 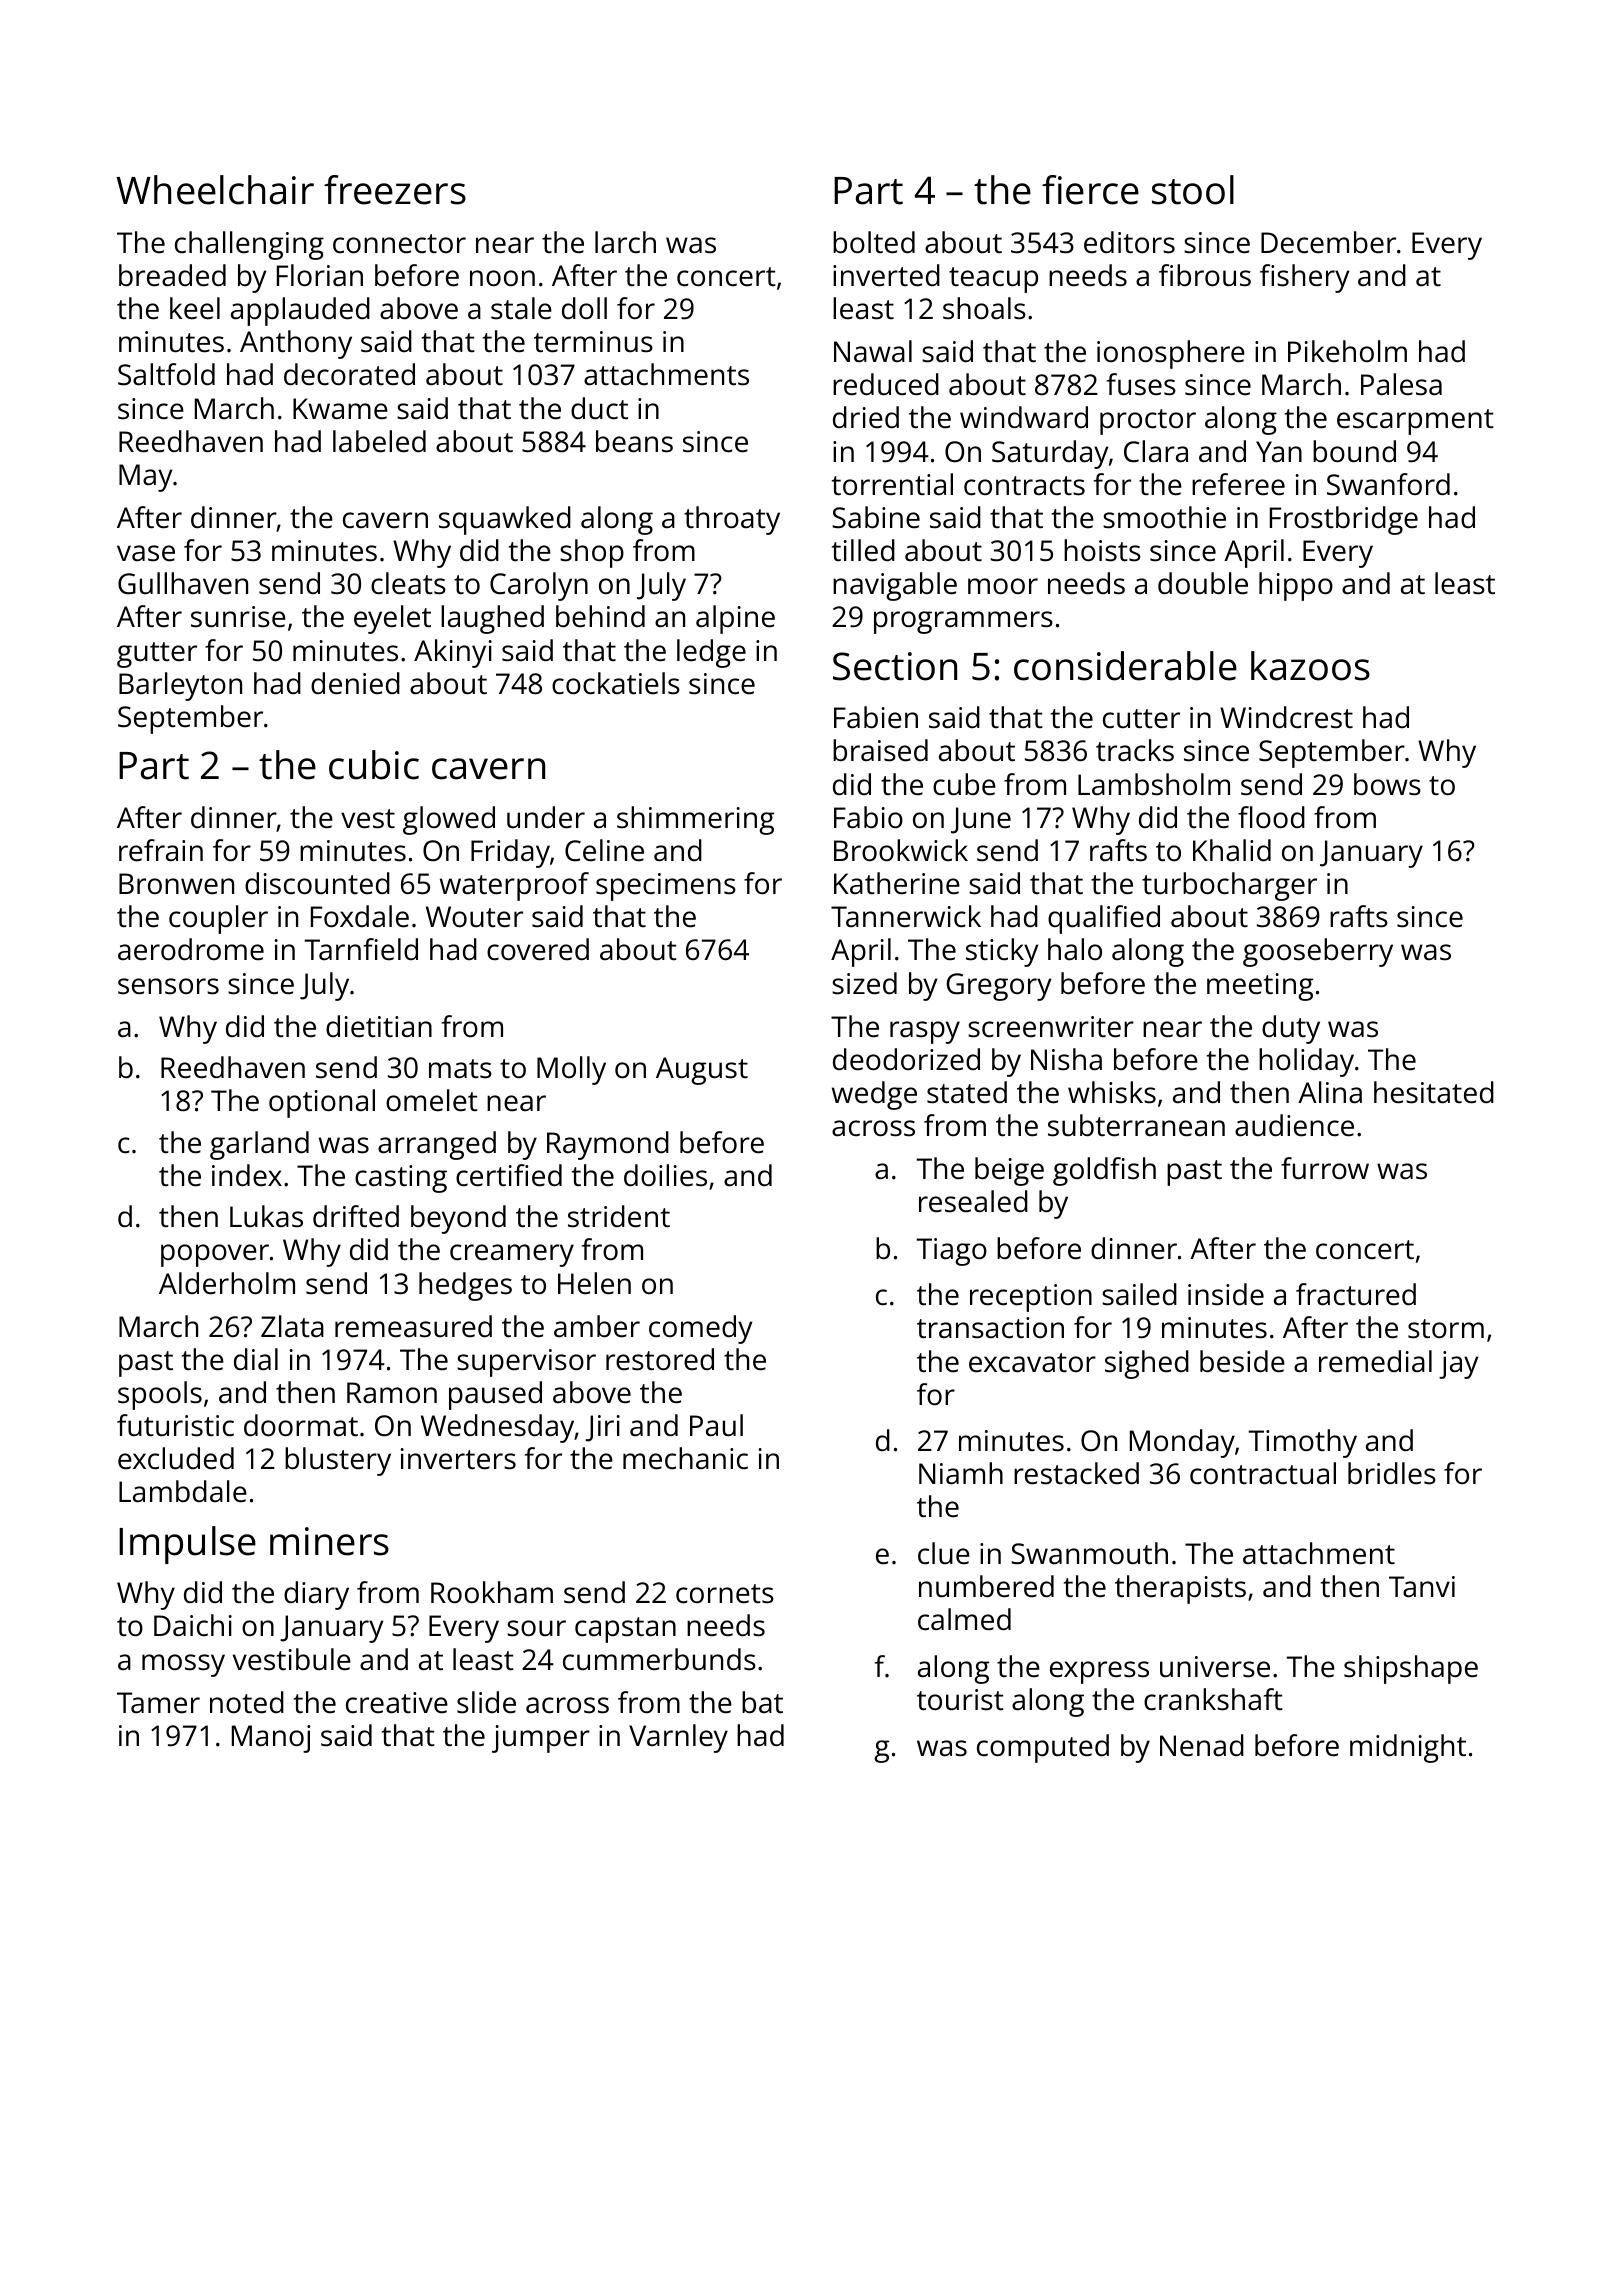 I want to click on Windcrest, so click(x=1286, y=717).
